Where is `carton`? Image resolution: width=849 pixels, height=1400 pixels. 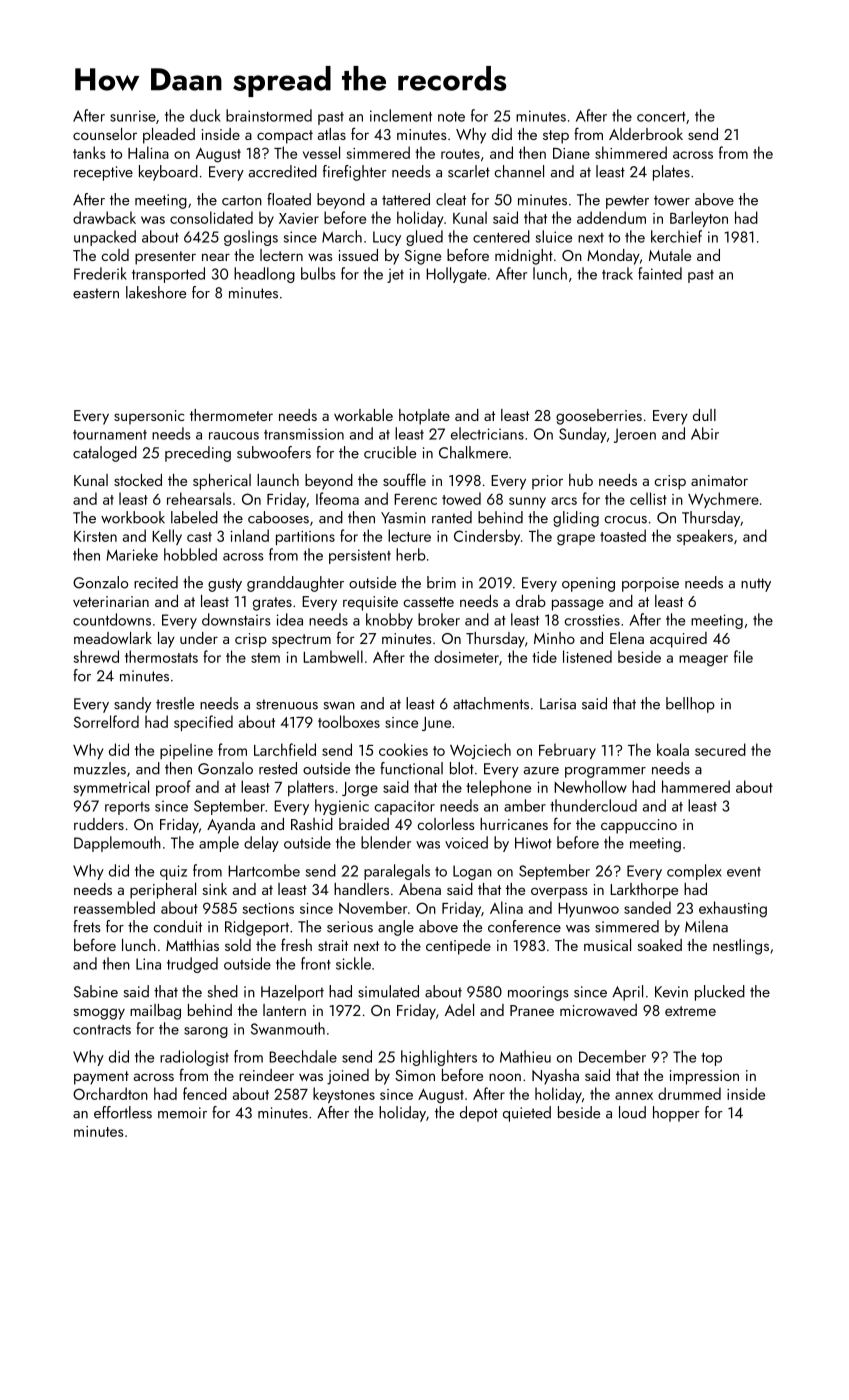
carton is located at coordinates (242, 200).
